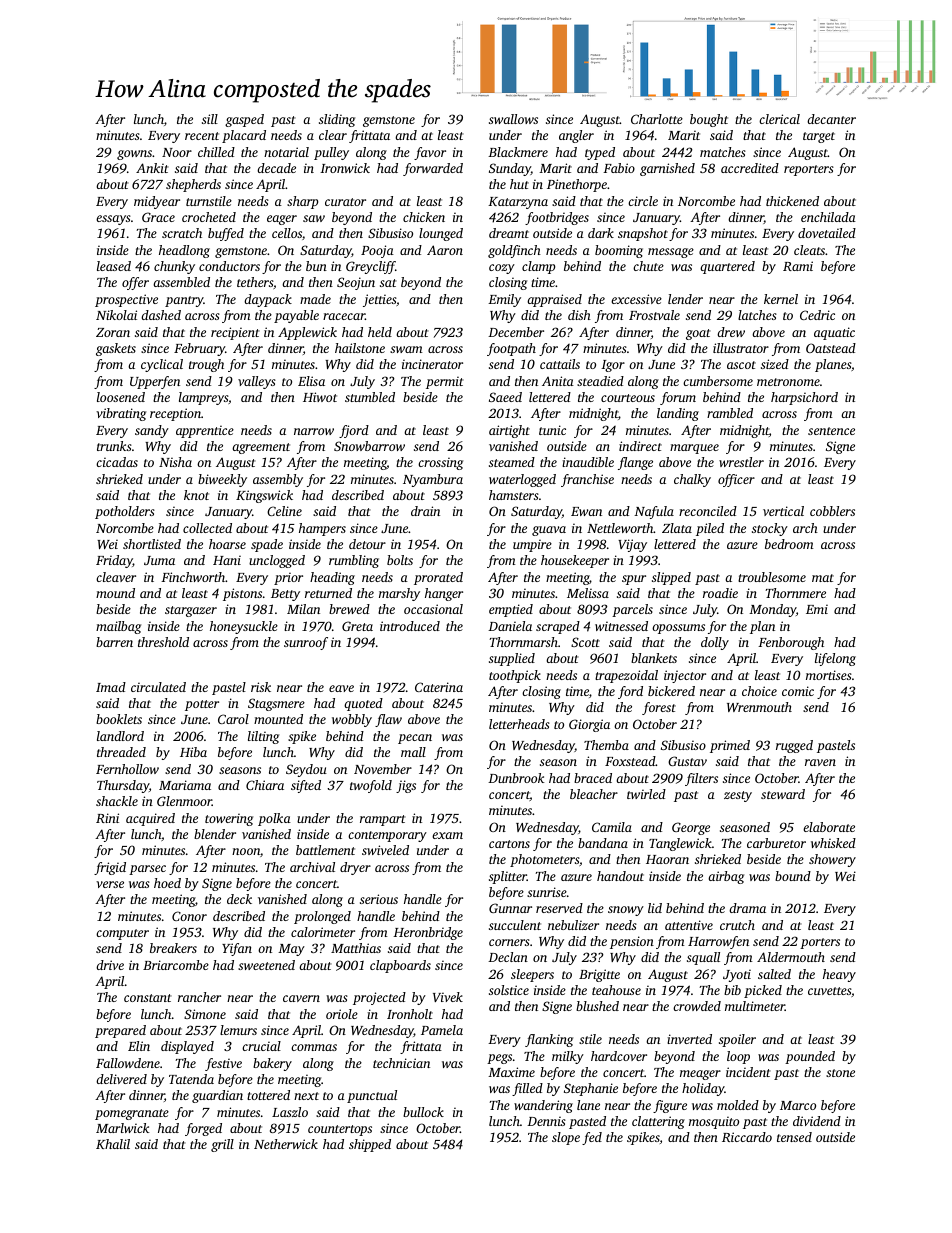  Describe the element at coordinates (323, 932) in the screenshot. I see `calorimeter` at that location.
